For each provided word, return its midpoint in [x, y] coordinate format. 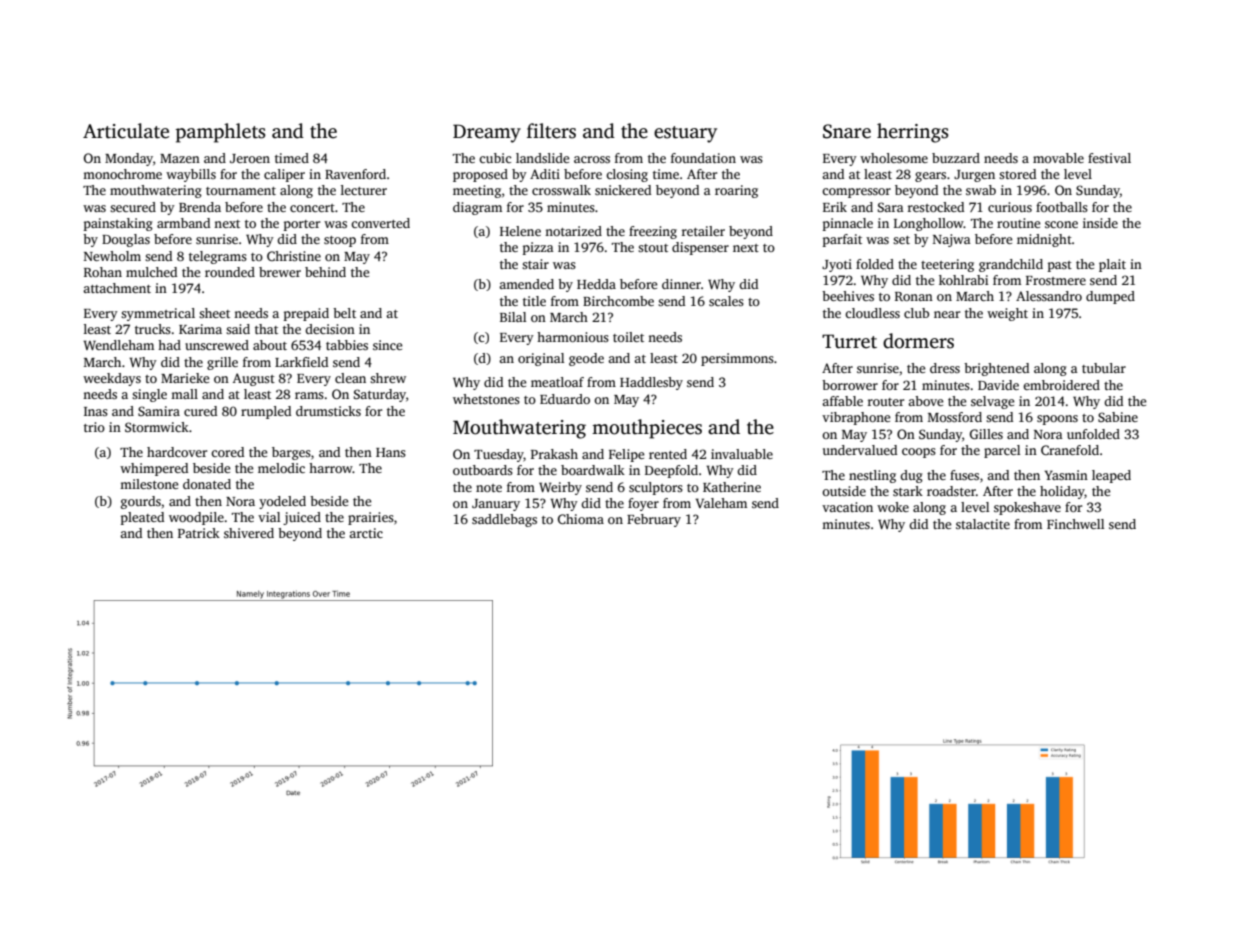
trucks [153, 329]
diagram [477, 208]
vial [269, 517]
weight [1007, 314]
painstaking [118, 224]
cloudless [872, 313]
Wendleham [118, 345]
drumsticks [328, 411]
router [886, 402]
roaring [736, 191]
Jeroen [250, 158]
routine [1019, 223]
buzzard [956, 158]
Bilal [513, 317]
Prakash [554, 454]
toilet [628, 337]
